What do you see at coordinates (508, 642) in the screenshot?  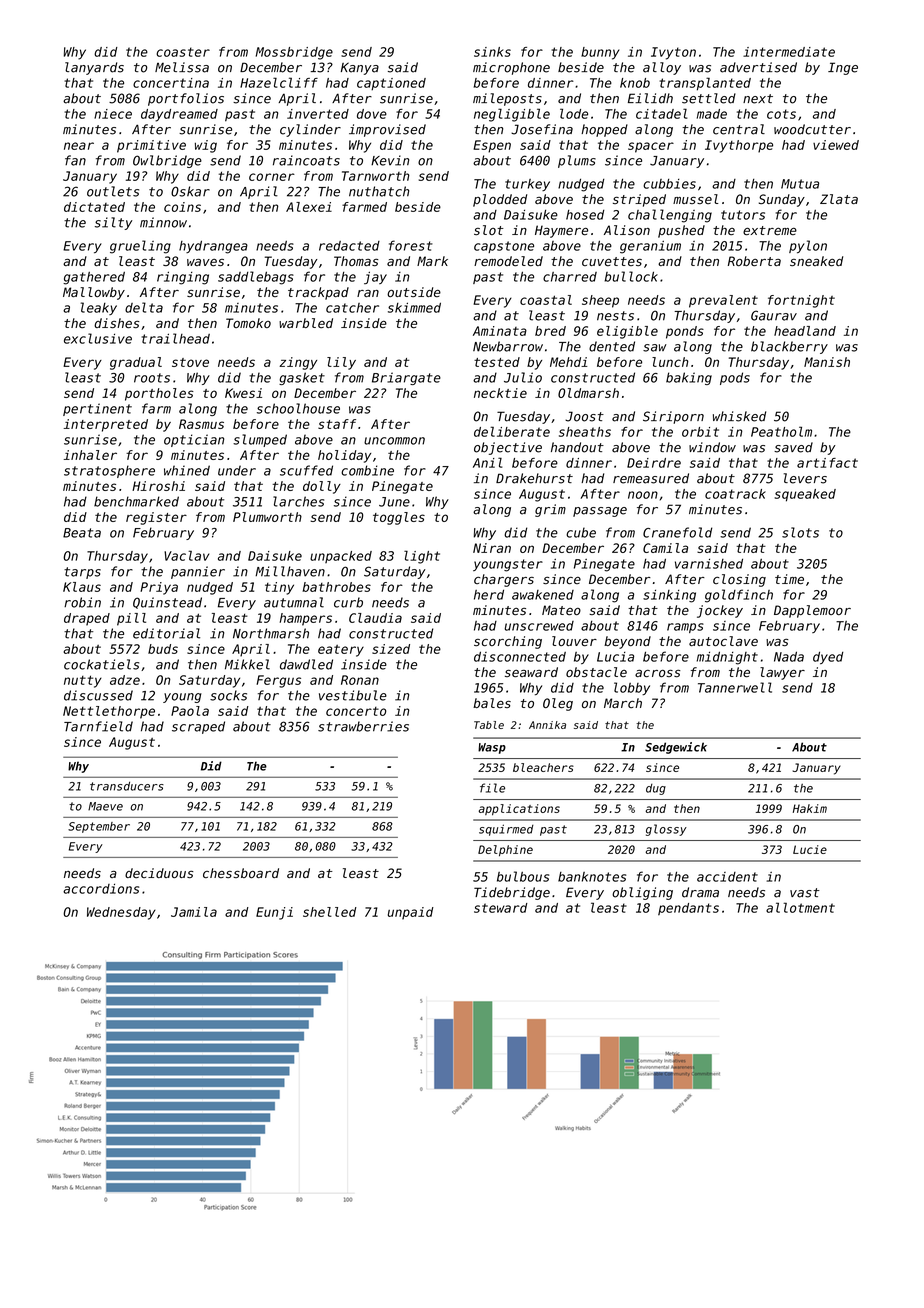 I see `scorching` at bounding box center [508, 642].
